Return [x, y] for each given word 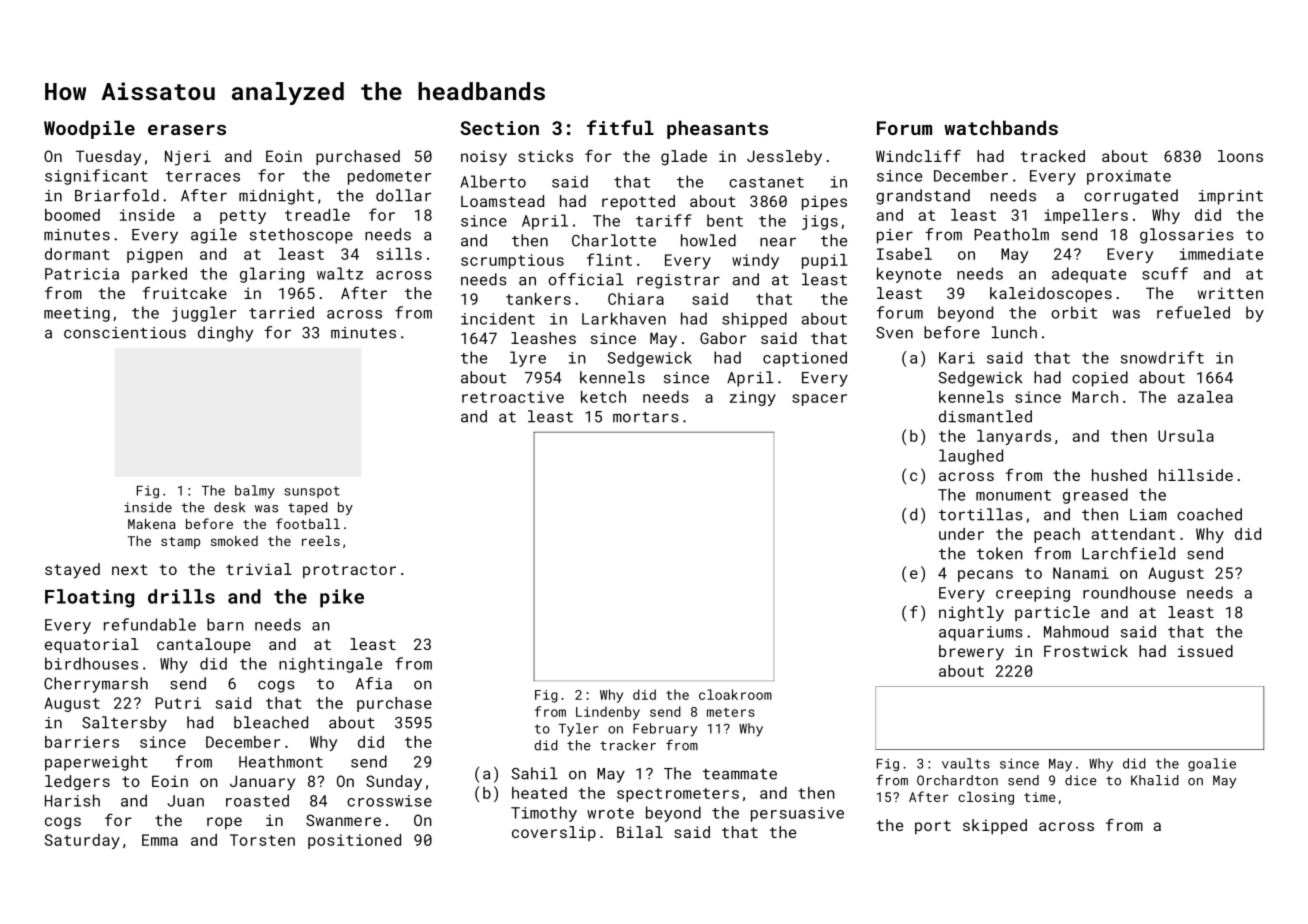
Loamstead [502, 201]
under [961, 534]
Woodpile [89, 129]
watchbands [1001, 127]
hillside [1196, 475]
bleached [271, 722]
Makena [152, 524]
